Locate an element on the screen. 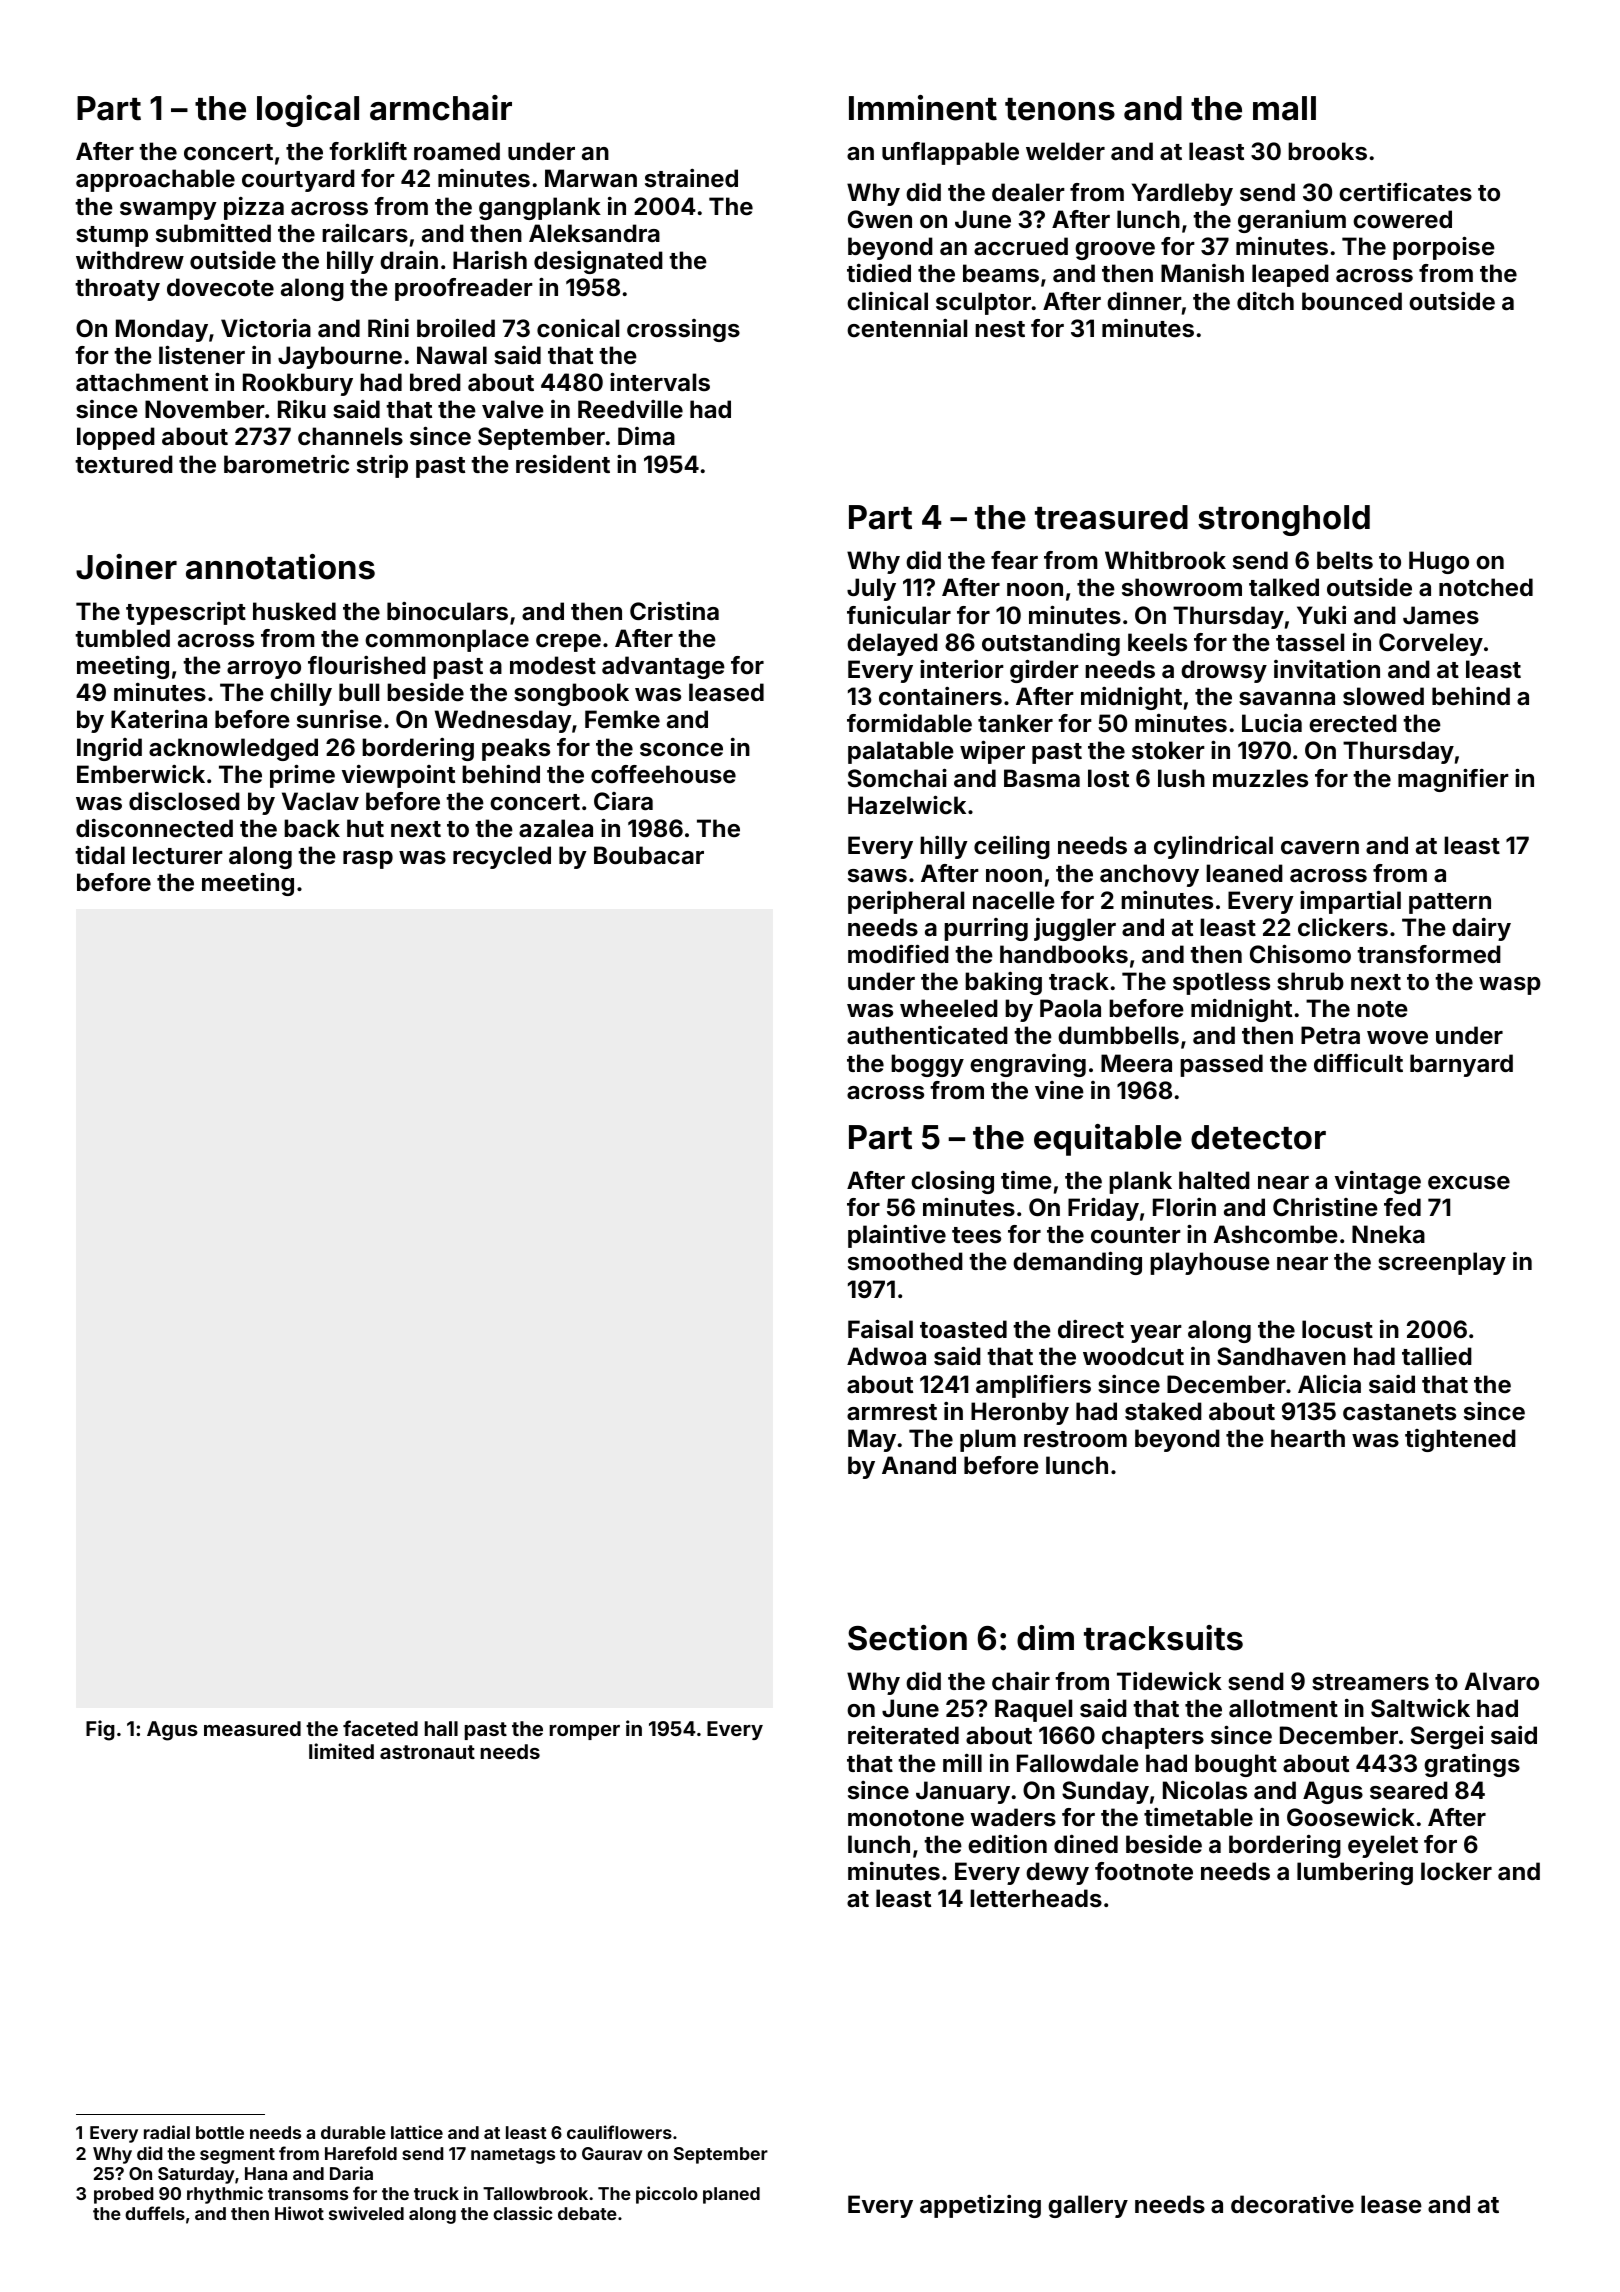 Image resolution: width=1620 pixels, height=2292 pixels. Hiwot is located at coordinates (299, 2213).
